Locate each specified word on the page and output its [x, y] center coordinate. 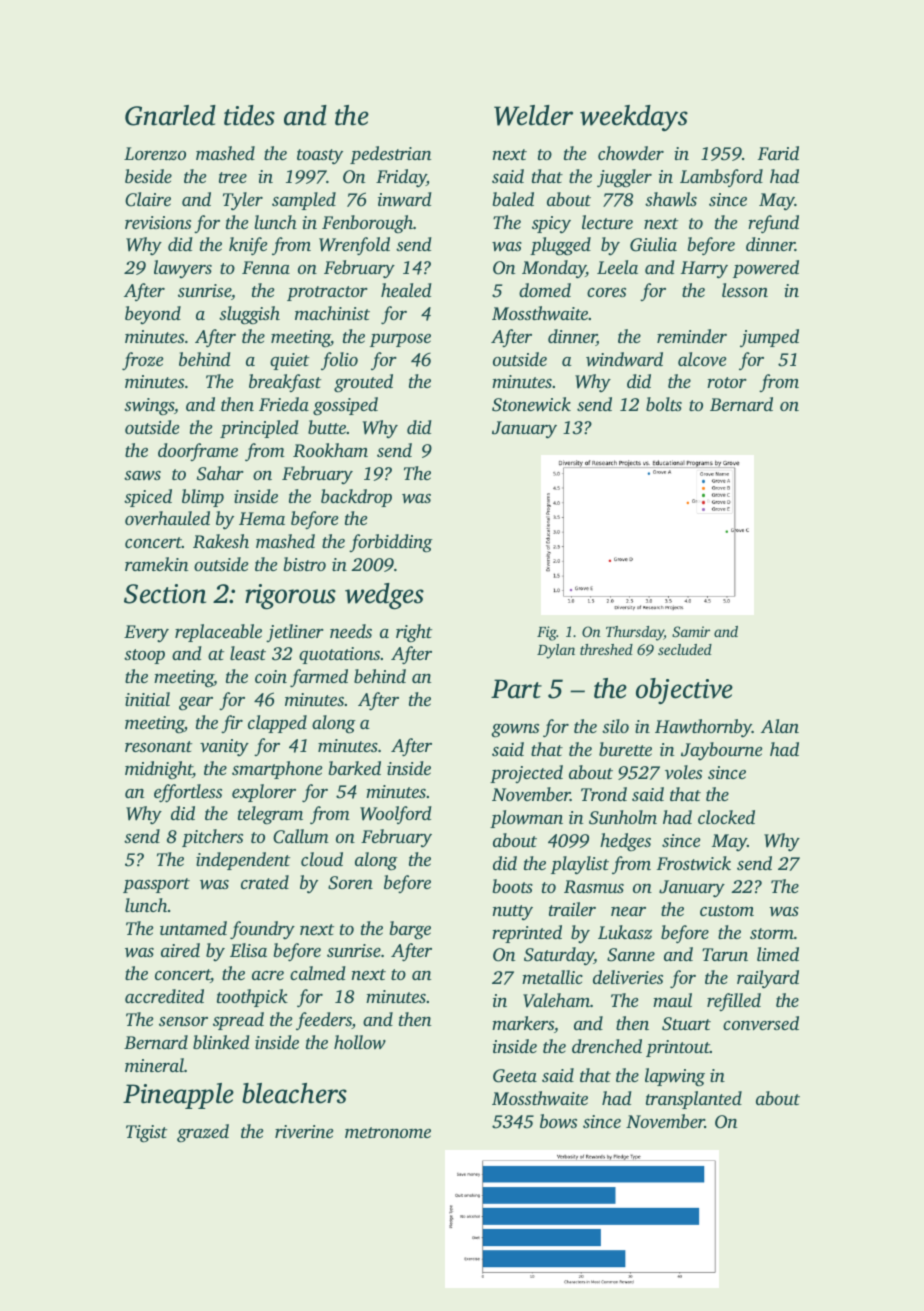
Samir [691, 631]
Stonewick [531, 404]
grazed [203, 1133]
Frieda [284, 404]
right [414, 633]
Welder [533, 115]
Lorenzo [155, 154]
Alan [780, 726]
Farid [778, 153]
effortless [188, 793]
